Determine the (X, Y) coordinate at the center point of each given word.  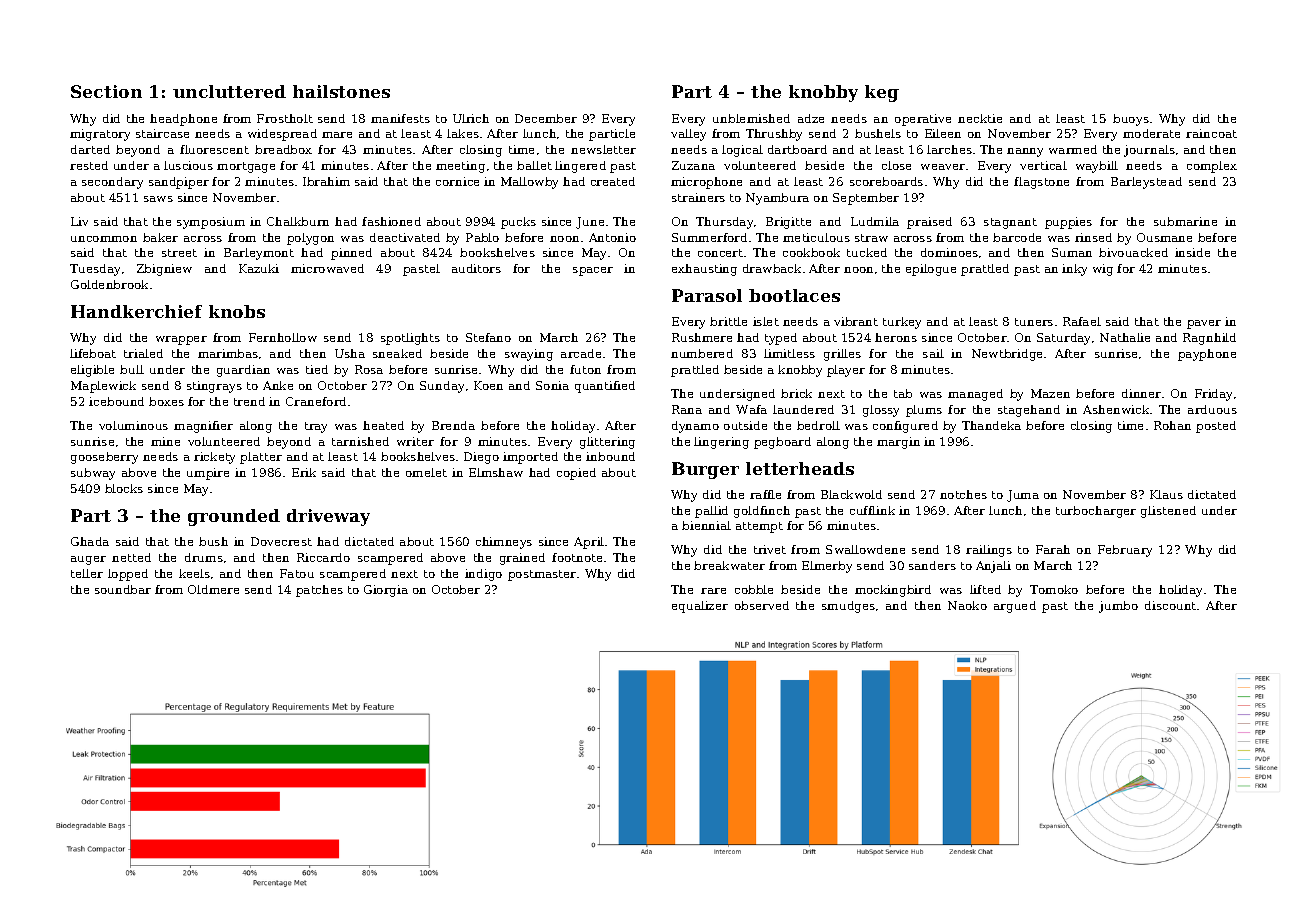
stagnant (1010, 223)
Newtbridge (1007, 355)
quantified (605, 387)
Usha (350, 353)
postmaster (542, 575)
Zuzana (693, 165)
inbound (610, 456)
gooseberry (104, 458)
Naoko (967, 605)
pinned (351, 254)
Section (106, 91)
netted (131, 557)
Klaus (1166, 494)
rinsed (1093, 237)
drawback (772, 268)
